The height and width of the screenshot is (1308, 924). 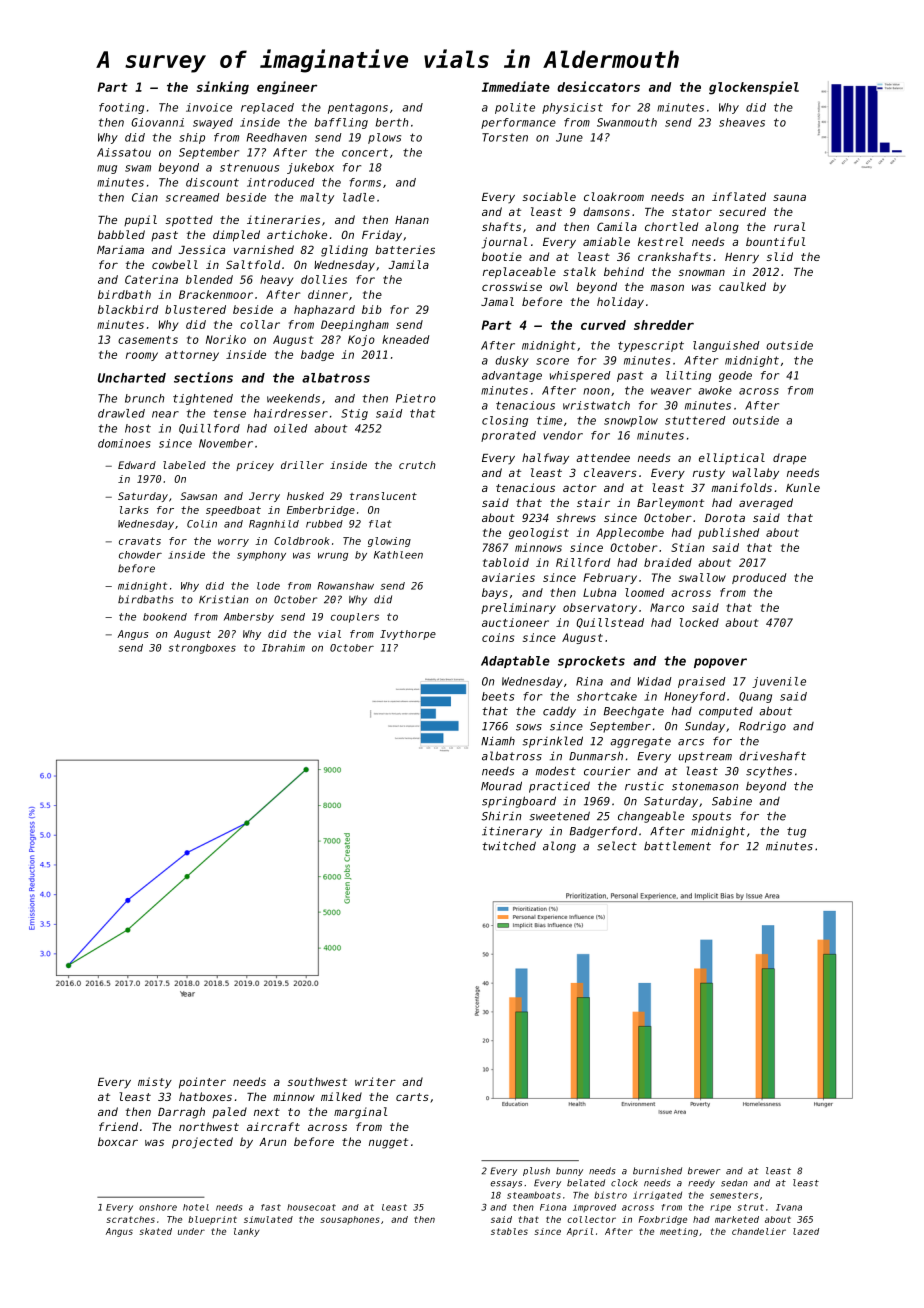 What do you see at coordinates (505, 421) in the screenshot?
I see `closing` at bounding box center [505, 421].
